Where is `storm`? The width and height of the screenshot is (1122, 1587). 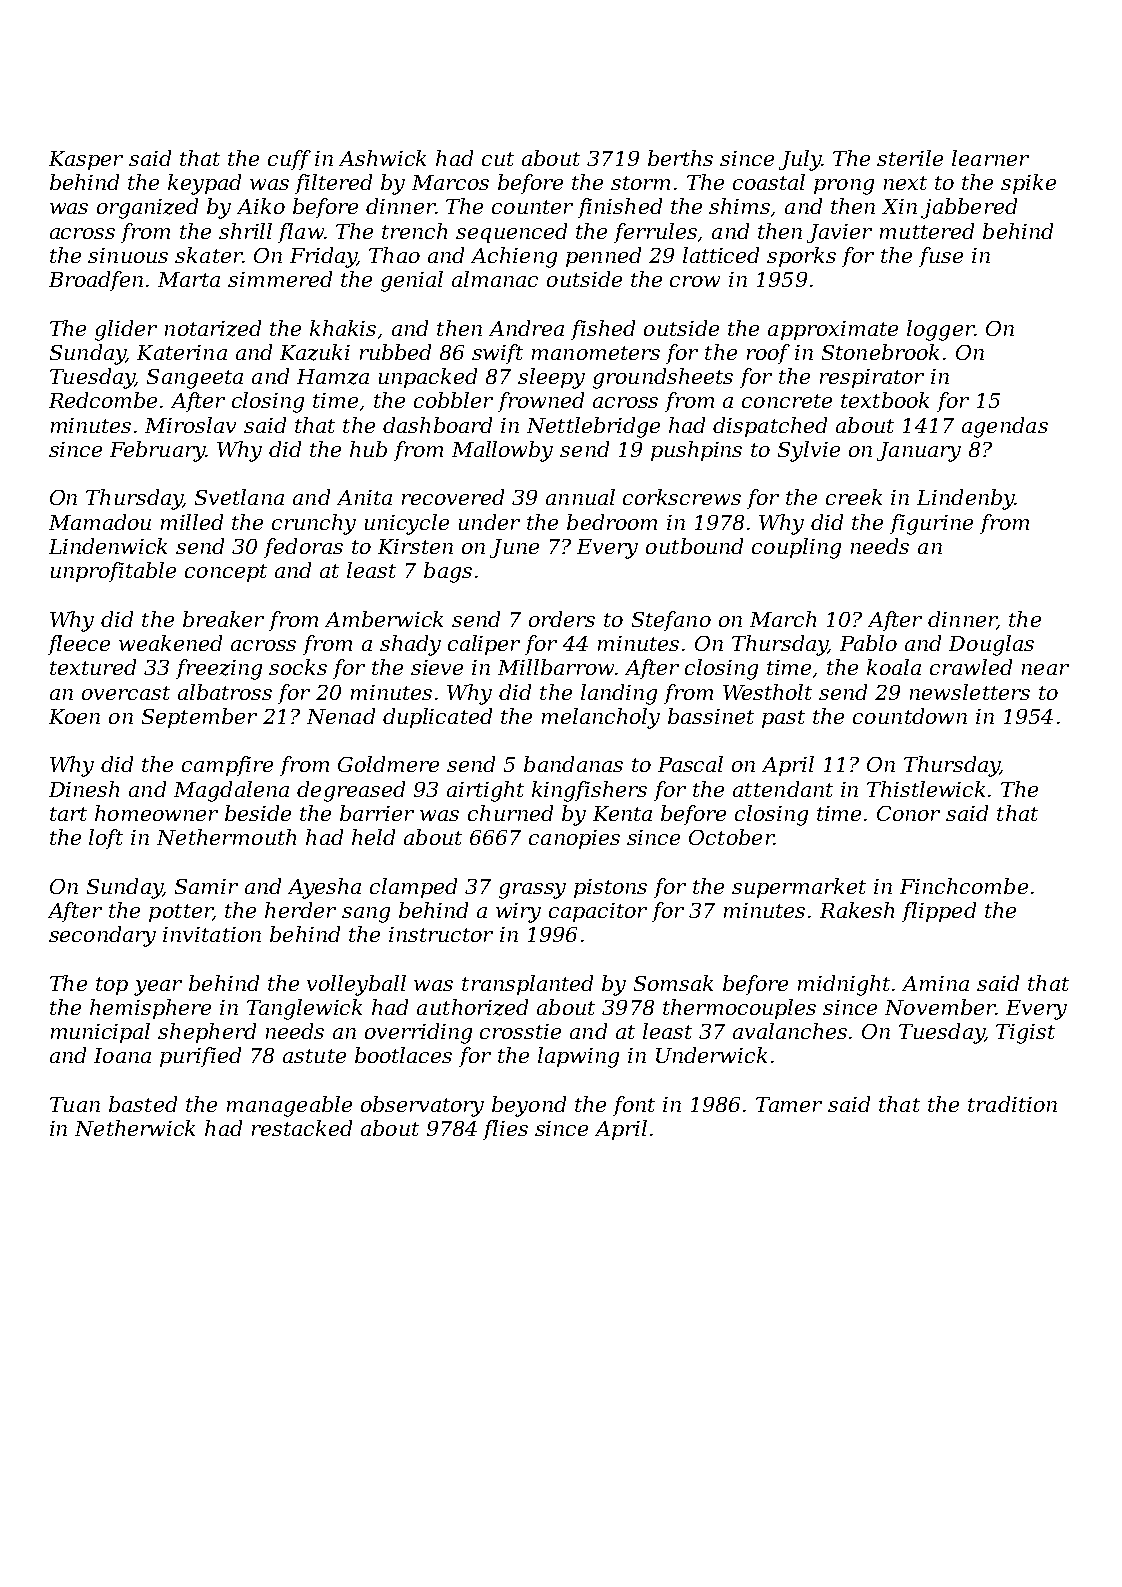 storm is located at coordinates (640, 183).
